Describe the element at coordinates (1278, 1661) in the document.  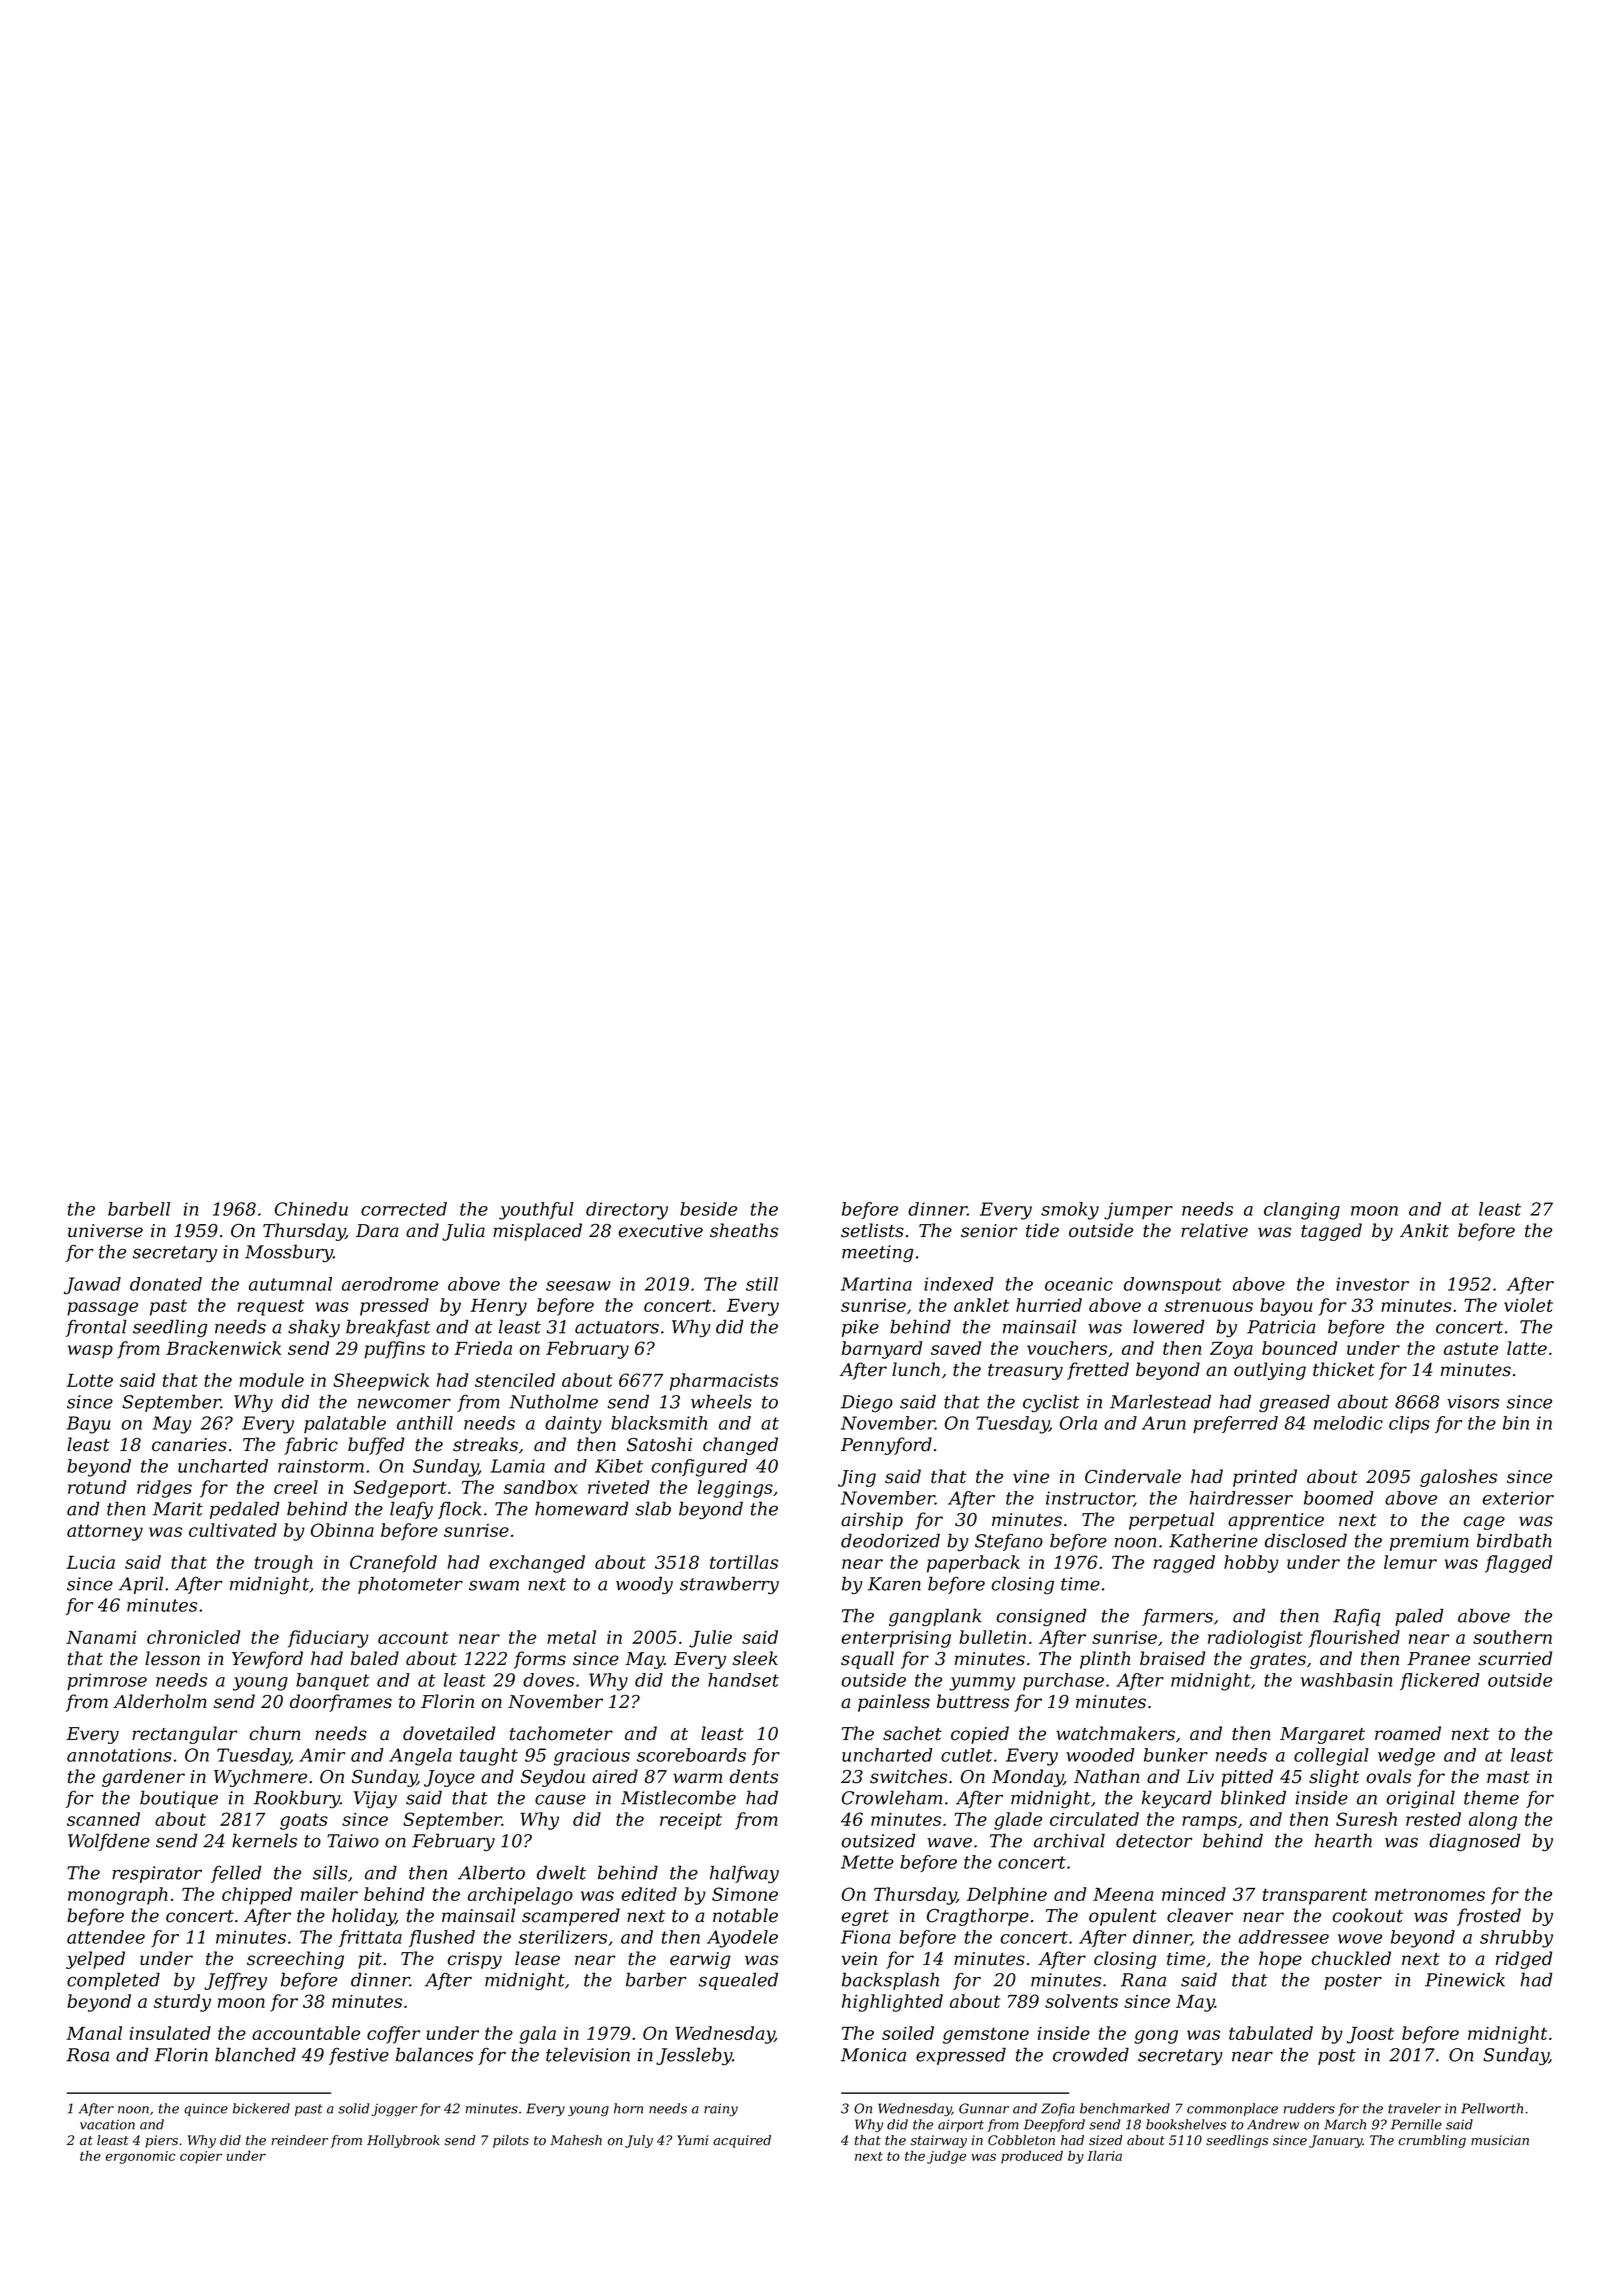
I see `grates` at that location.
